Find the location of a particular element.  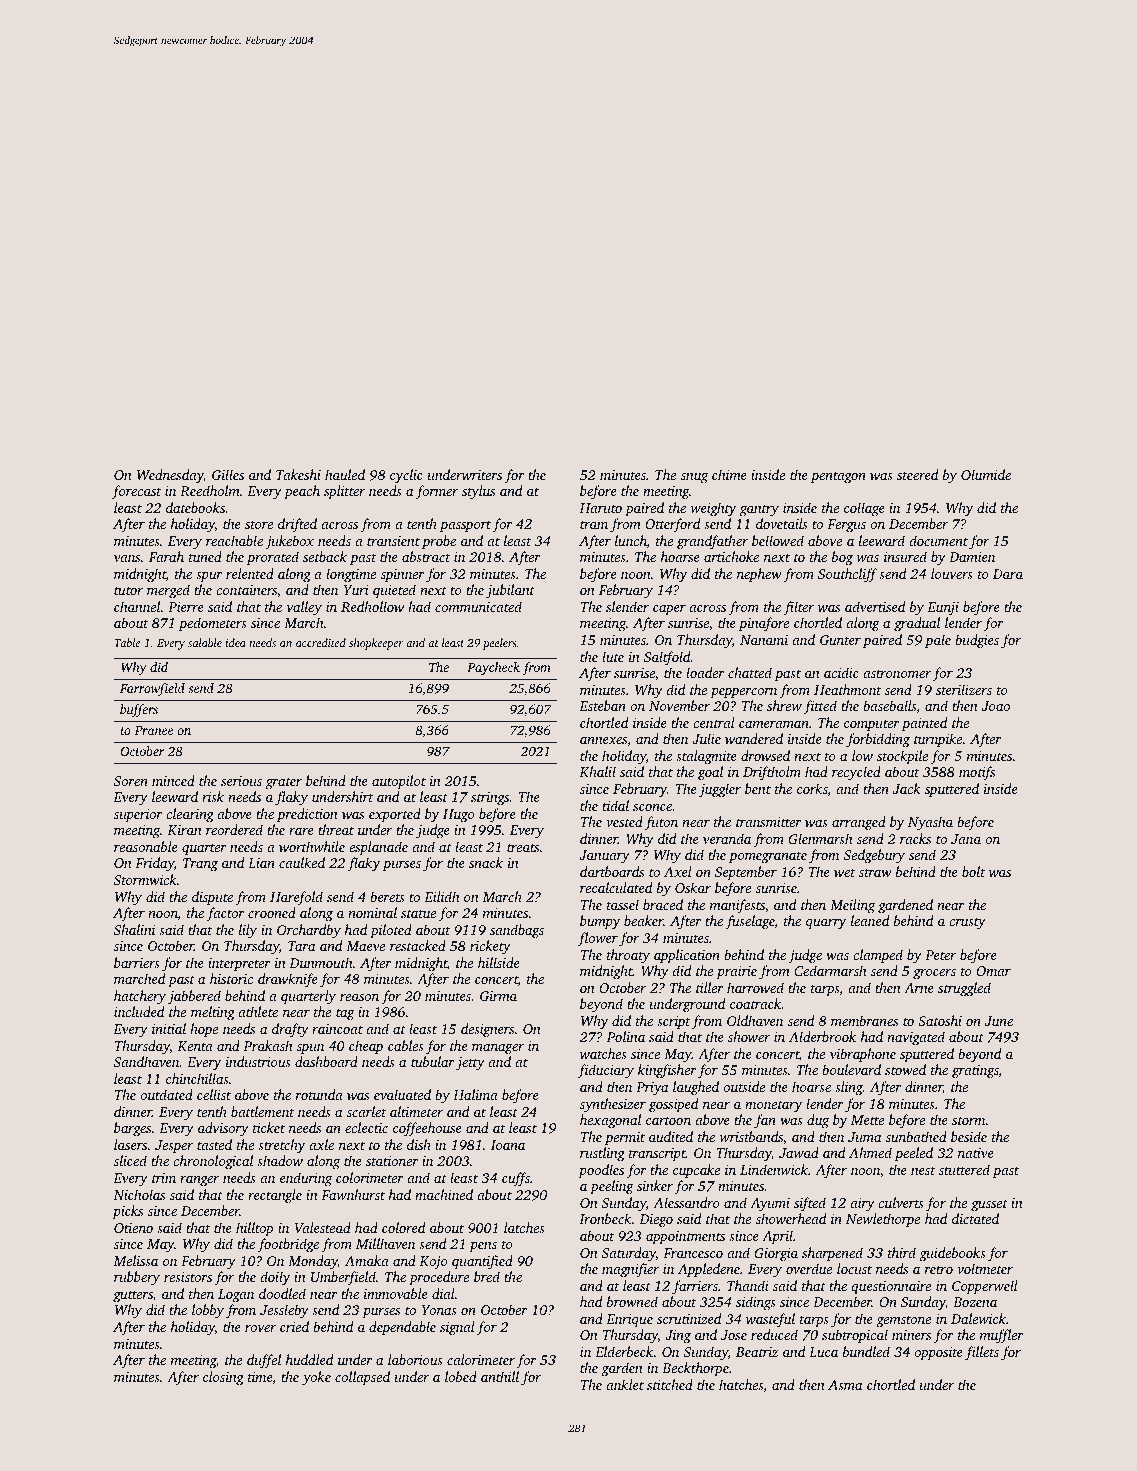

nest is located at coordinates (923, 1171).
